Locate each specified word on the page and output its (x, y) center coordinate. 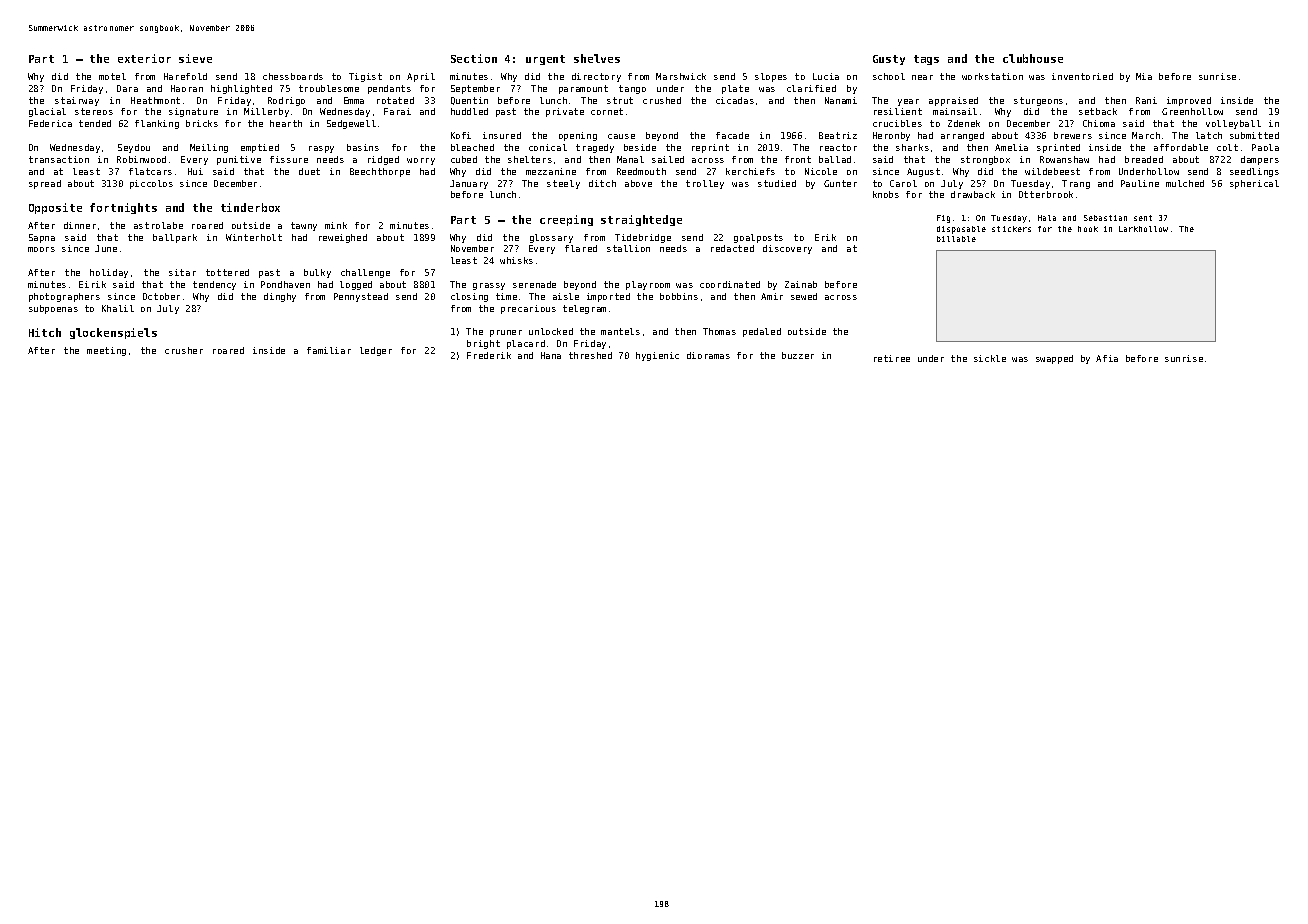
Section (474, 58)
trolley (705, 184)
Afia (1107, 358)
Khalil (118, 308)
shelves (597, 58)
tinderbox (250, 207)
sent (1143, 218)
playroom (648, 285)
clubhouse (1033, 58)
